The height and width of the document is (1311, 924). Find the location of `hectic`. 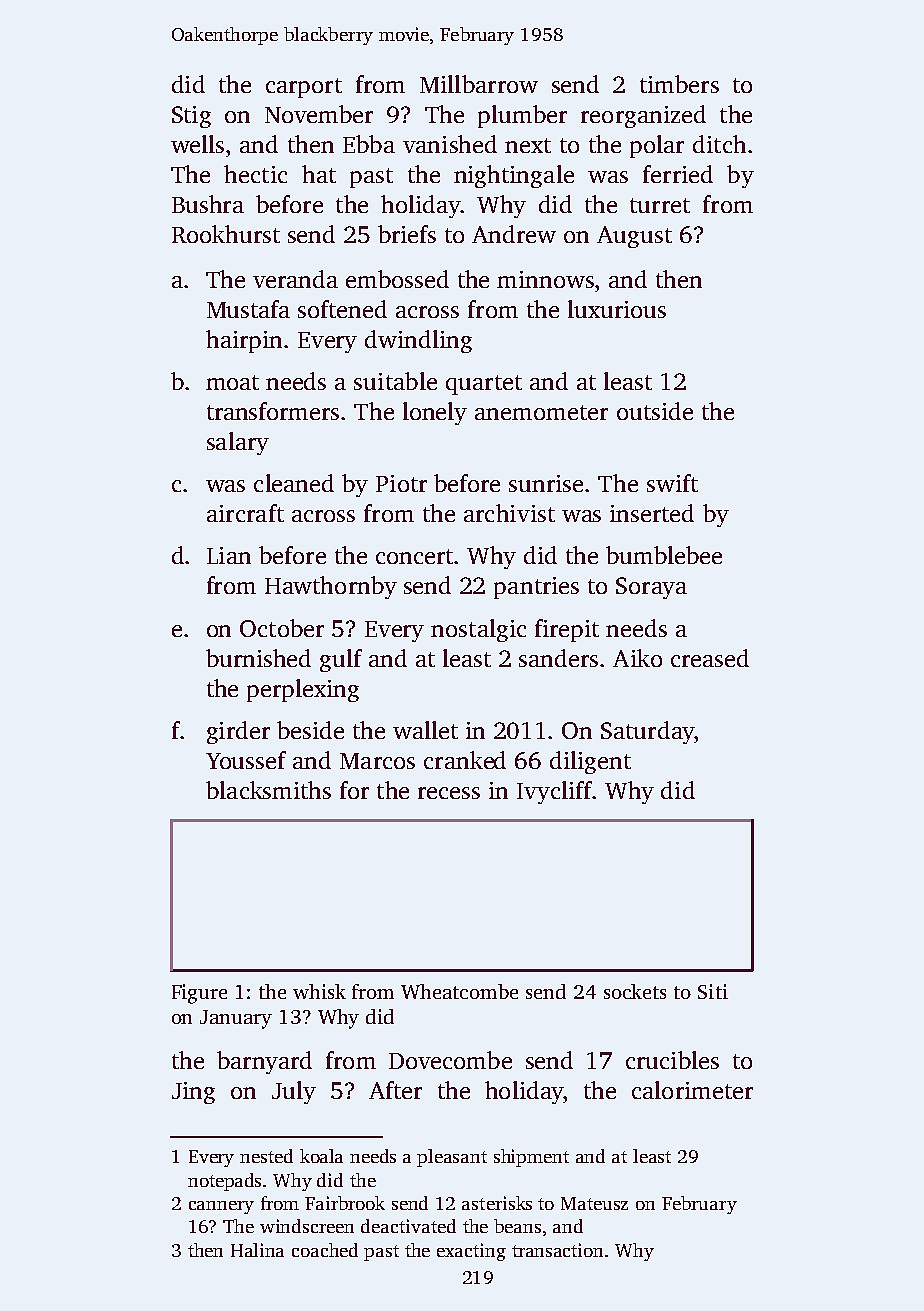

hectic is located at coordinates (255, 174).
